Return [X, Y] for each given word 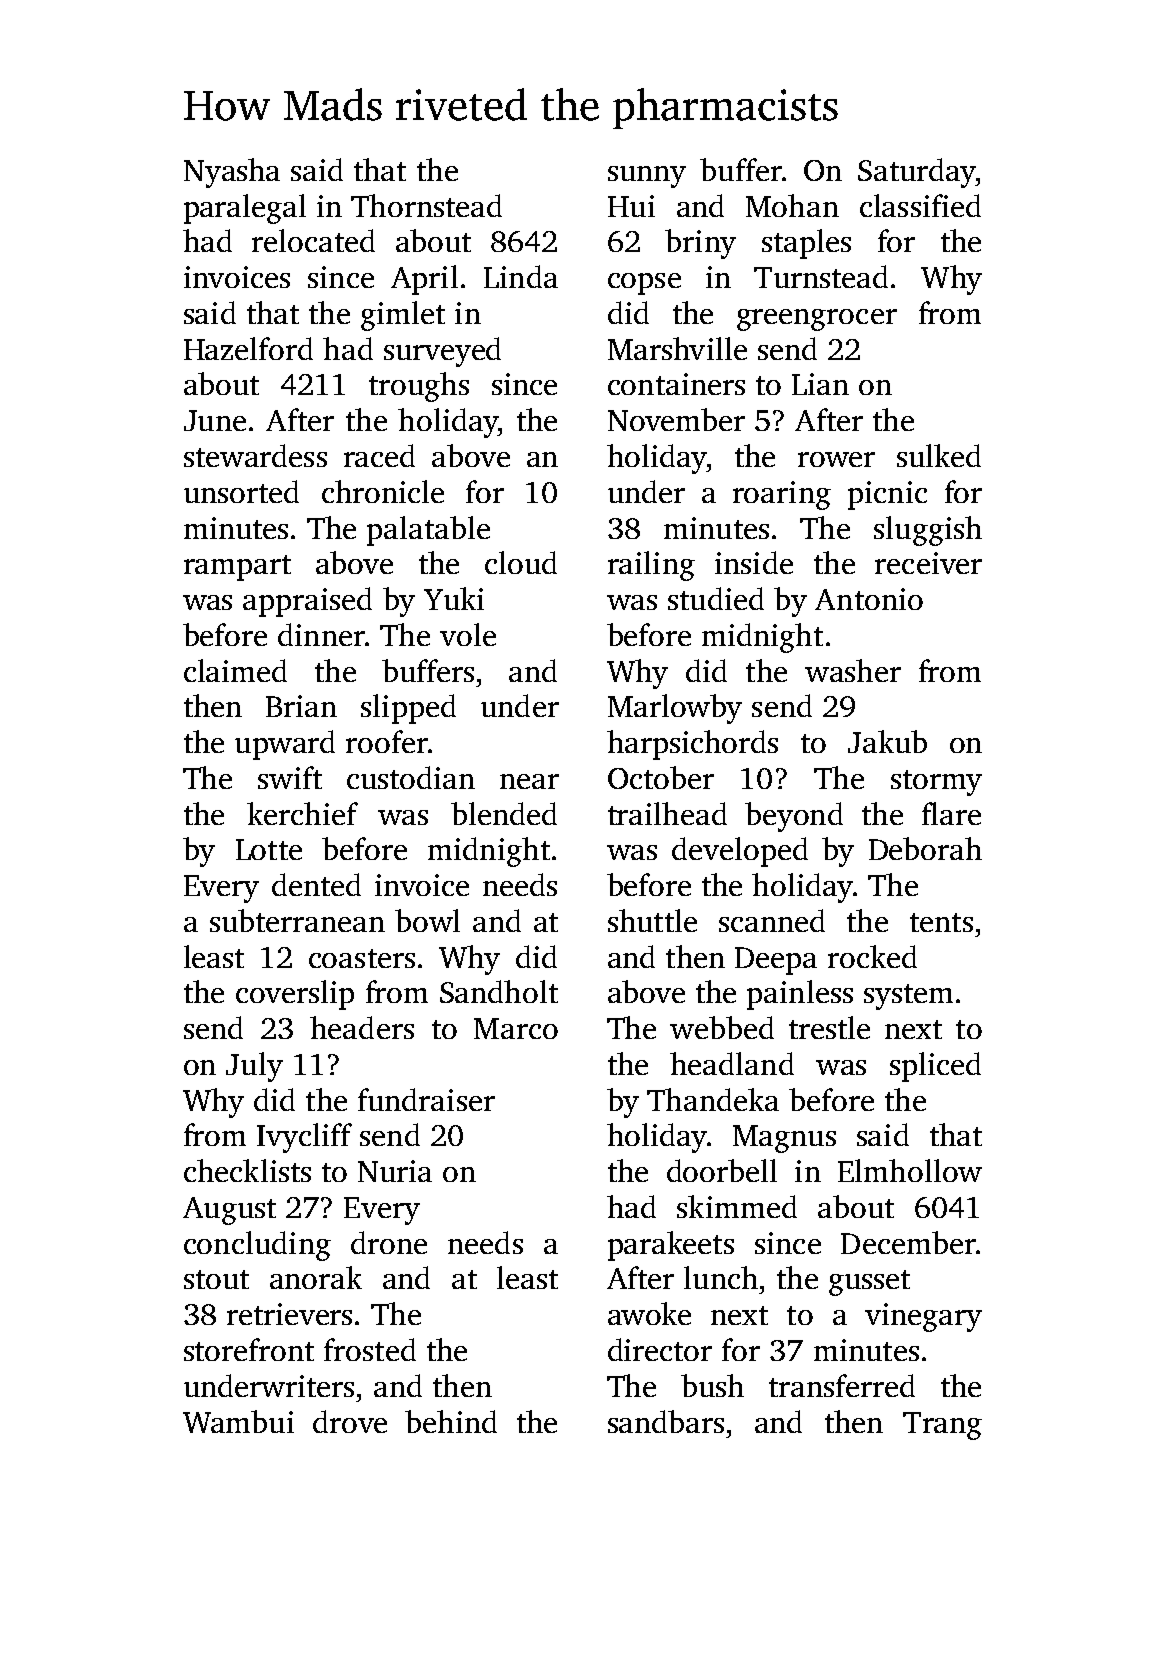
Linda [521, 276]
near [529, 781]
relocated [313, 240]
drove [350, 1421]
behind [451, 1421]
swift [290, 777]
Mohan [792, 205]
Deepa [776, 961]
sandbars [666, 1421]
